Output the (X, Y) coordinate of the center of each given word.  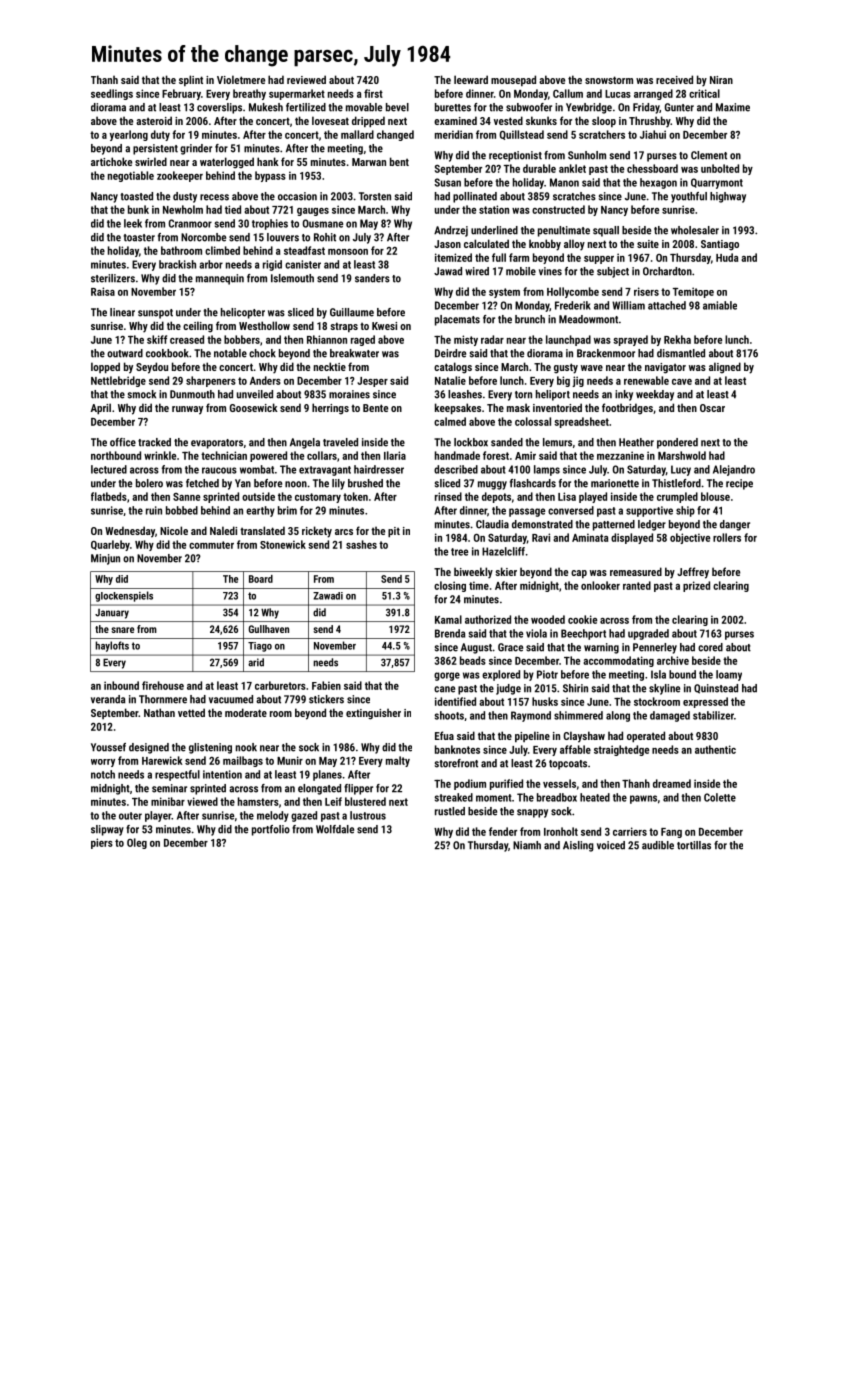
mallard (357, 134)
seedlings (112, 94)
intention (222, 774)
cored (710, 647)
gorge (447, 676)
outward (125, 353)
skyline (664, 689)
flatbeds (109, 496)
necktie (330, 366)
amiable (720, 305)
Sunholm (587, 155)
